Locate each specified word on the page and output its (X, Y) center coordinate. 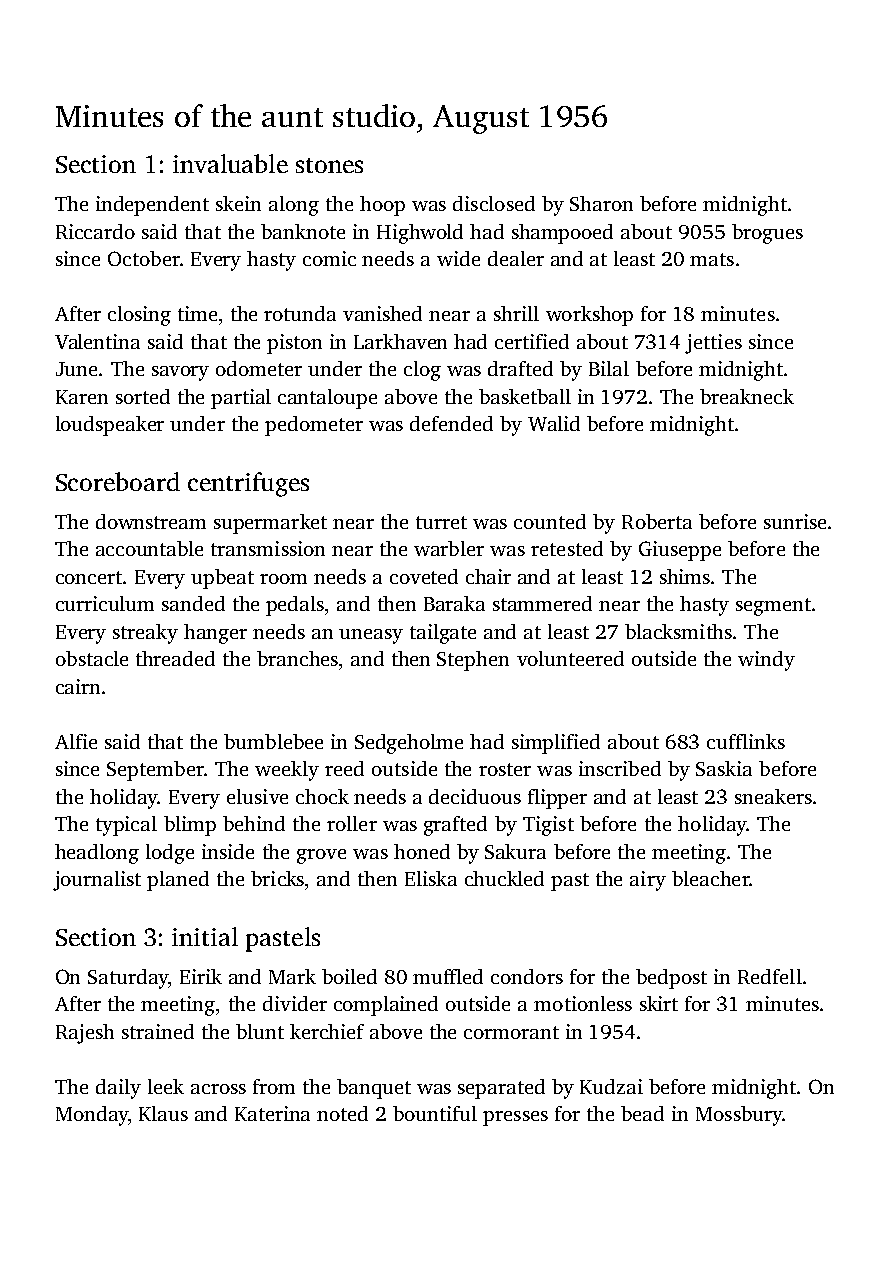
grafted (455, 826)
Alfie (76, 741)
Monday (92, 1116)
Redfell (770, 976)
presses (515, 1118)
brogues (767, 234)
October (144, 258)
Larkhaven (400, 341)
